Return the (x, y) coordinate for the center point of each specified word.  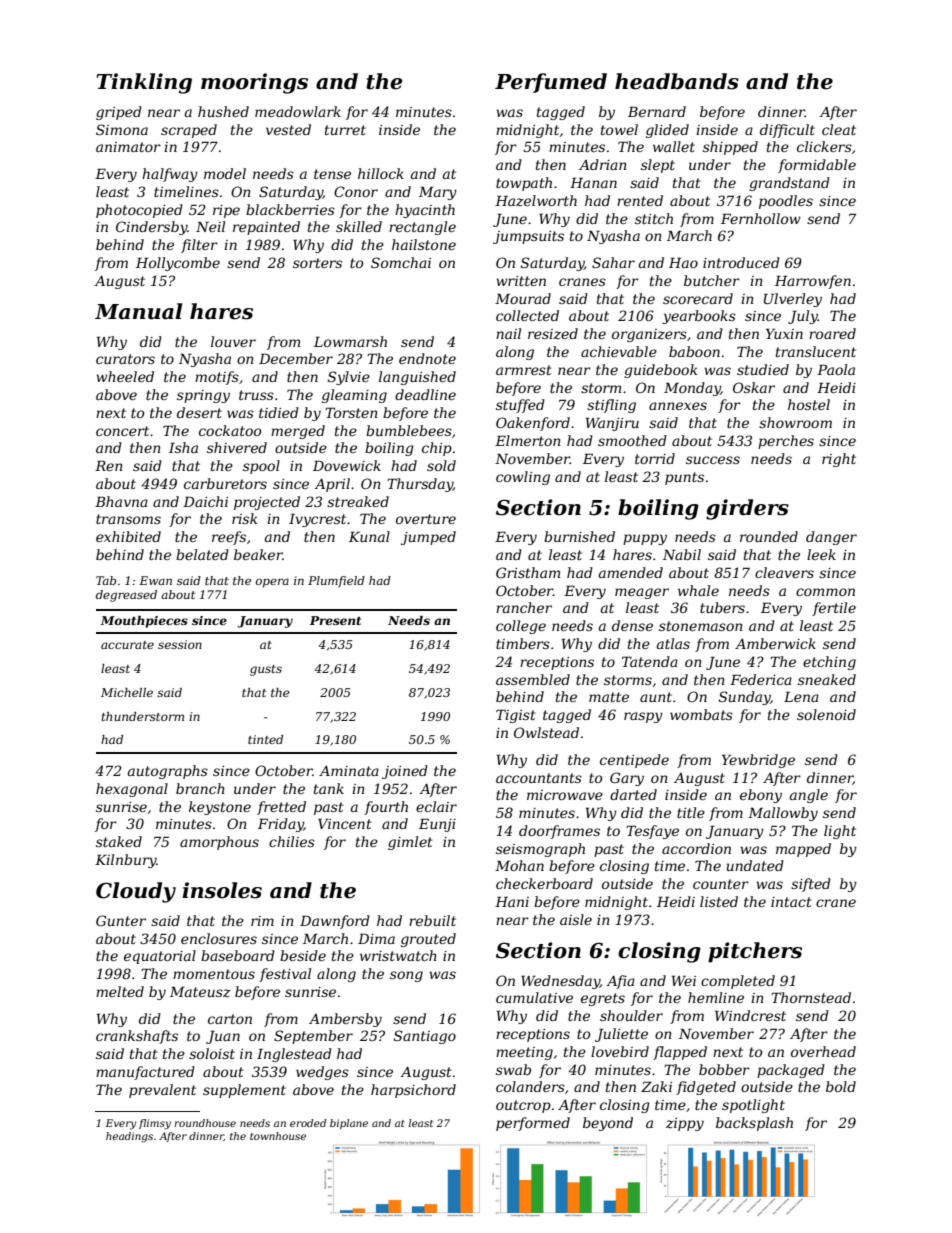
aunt (656, 697)
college (521, 627)
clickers (824, 146)
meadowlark (298, 111)
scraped (189, 131)
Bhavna (121, 501)
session (180, 644)
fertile (834, 609)
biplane (349, 1124)
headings (129, 1137)
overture (426, 519)
